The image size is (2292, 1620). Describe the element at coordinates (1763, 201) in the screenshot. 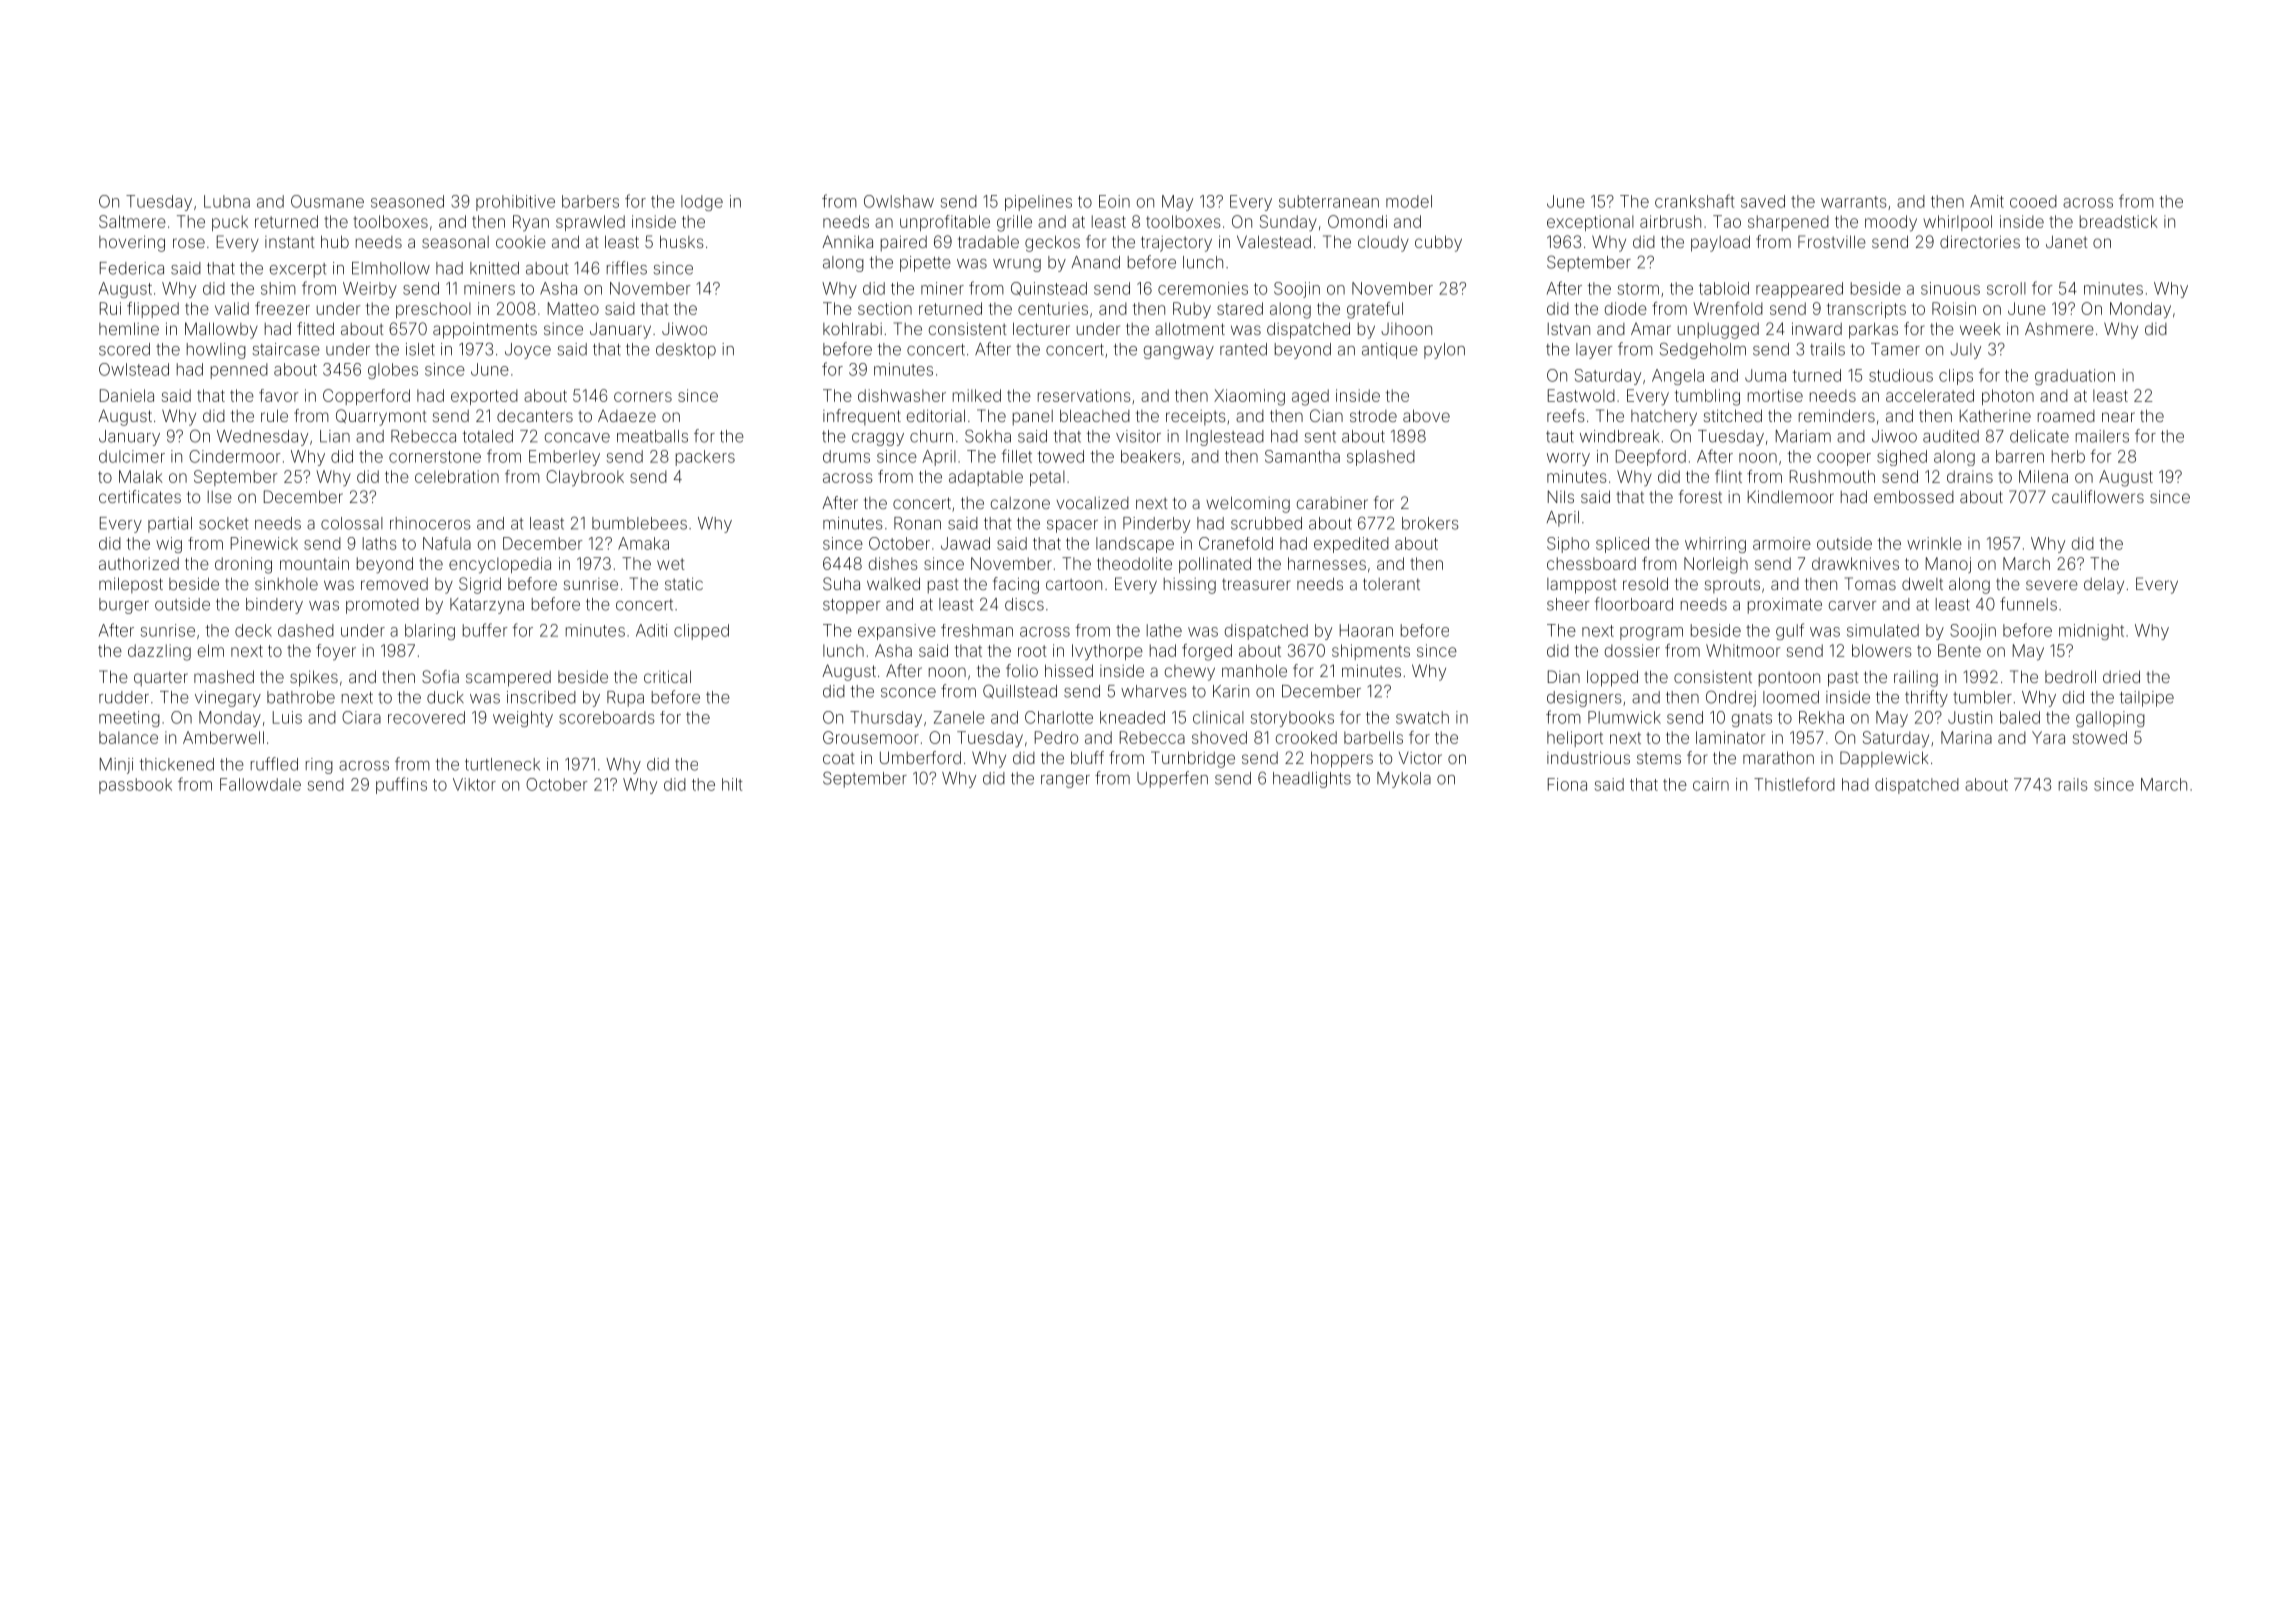

I see `saved` at that location.
